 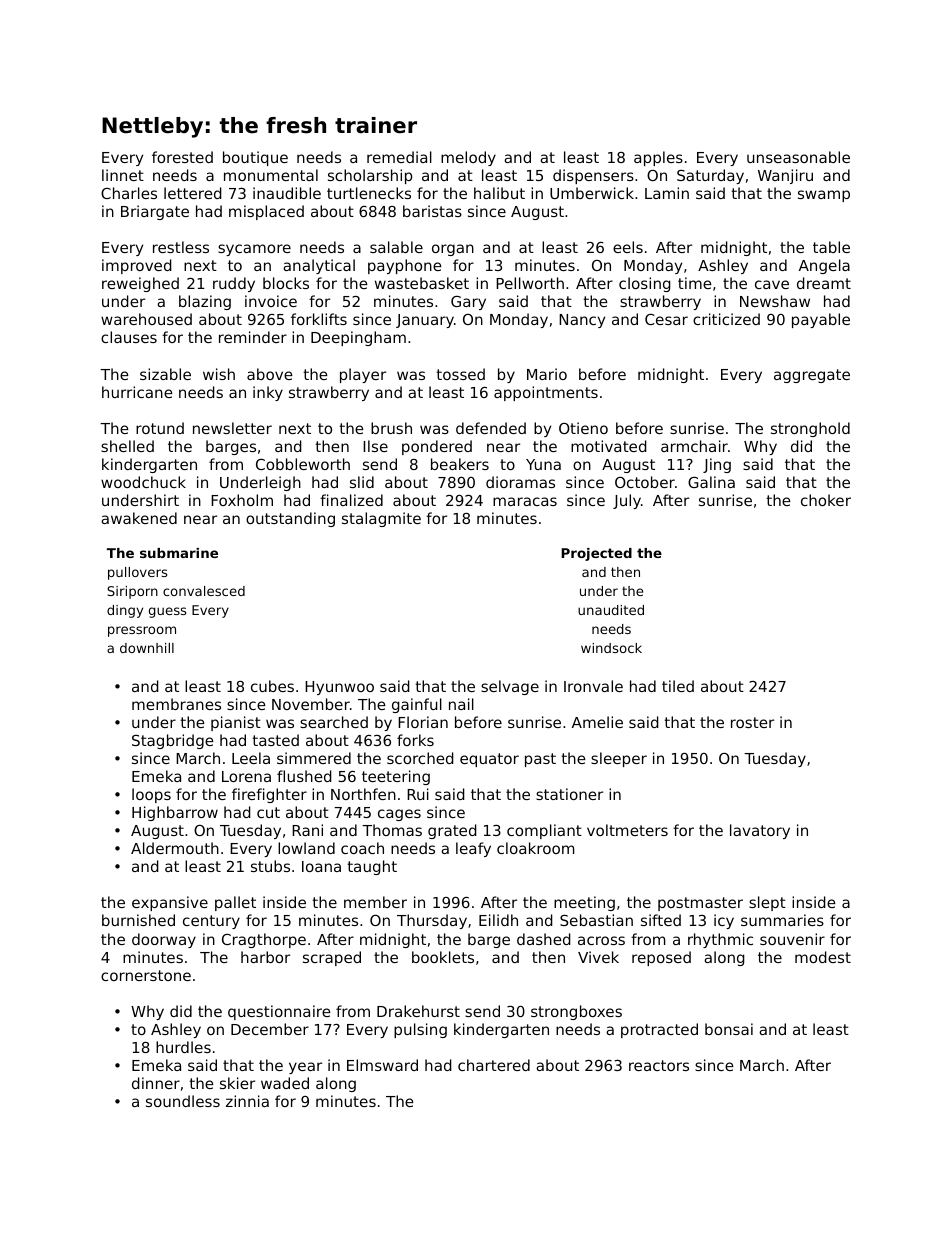 What do you see at coordinates (678, 686) in the screenshot?
I see `tiled` at bounding box center [678, 686].
